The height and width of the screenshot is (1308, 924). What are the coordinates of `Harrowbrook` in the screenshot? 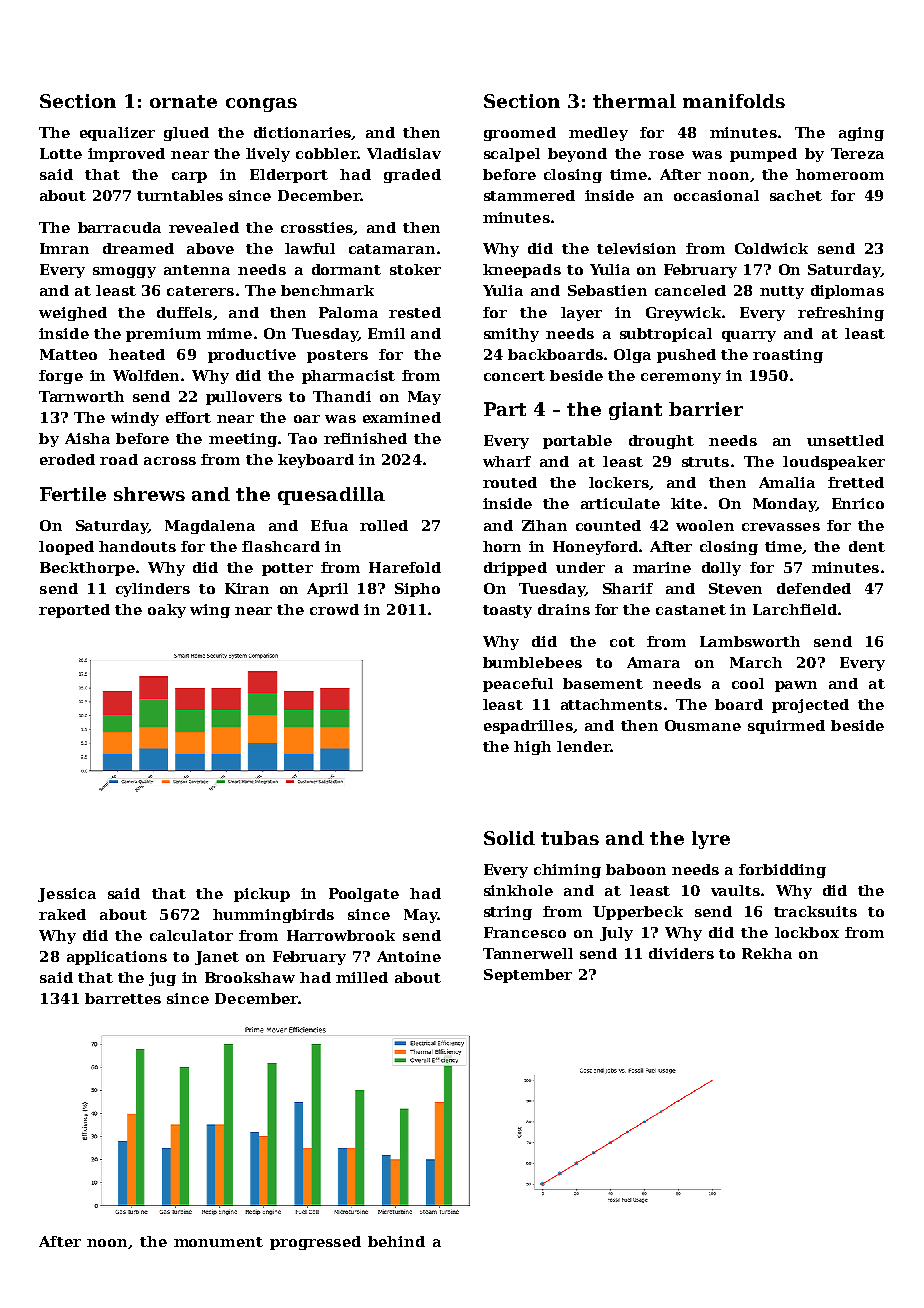 It's located at (341, 935).
